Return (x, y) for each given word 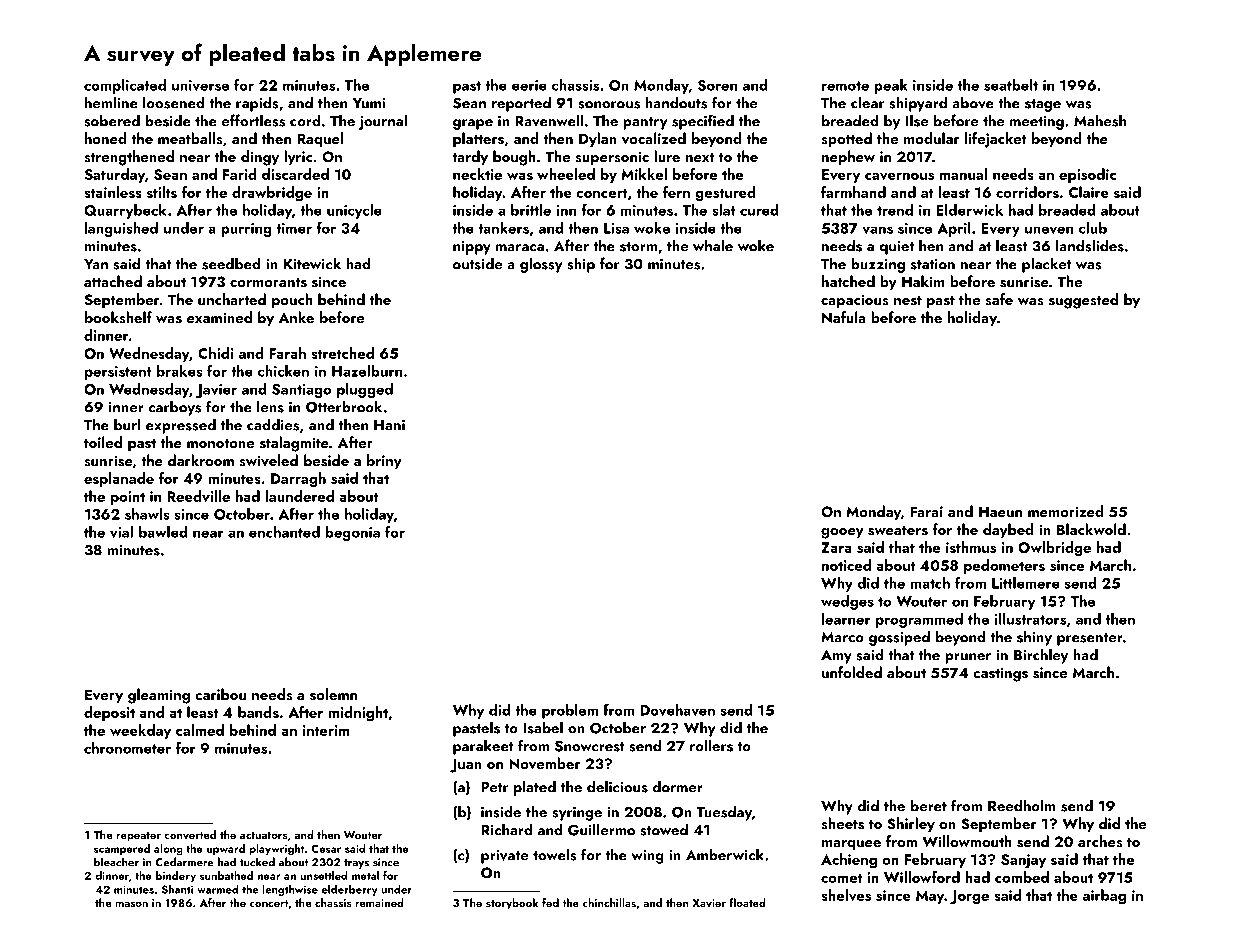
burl (127, 424)
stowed (664, 829)
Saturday (114, 175)
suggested (1083, 301)
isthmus (971, 547)
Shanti (177, 889)
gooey (842, 533)
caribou (220, 694)
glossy (541, 265)
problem (570, 711)
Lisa (616, 228)
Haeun (1000, 511)
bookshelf (118, 317)
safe (999, 299)
